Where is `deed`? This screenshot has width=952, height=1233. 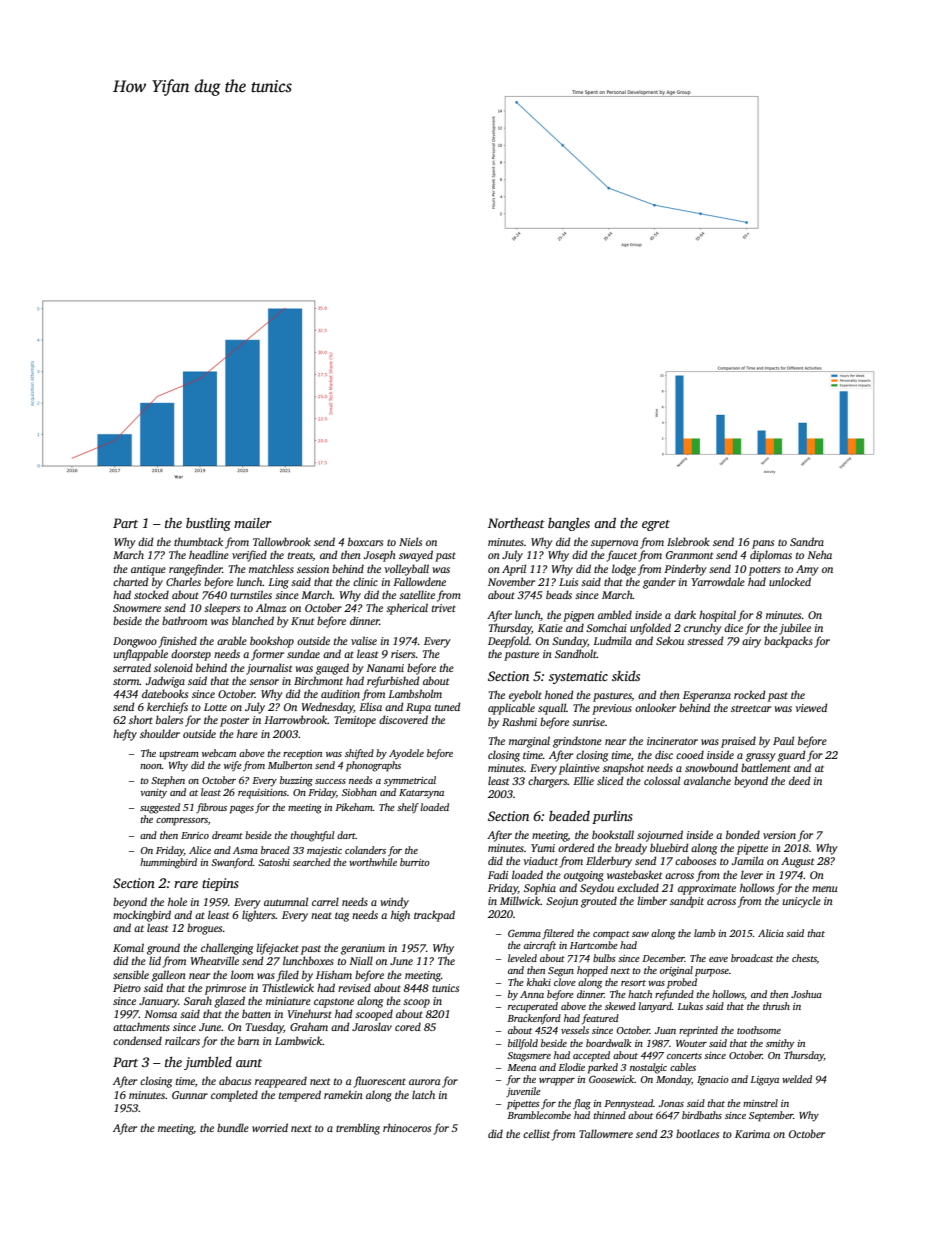 deed is located at coordinates (800, 780).
